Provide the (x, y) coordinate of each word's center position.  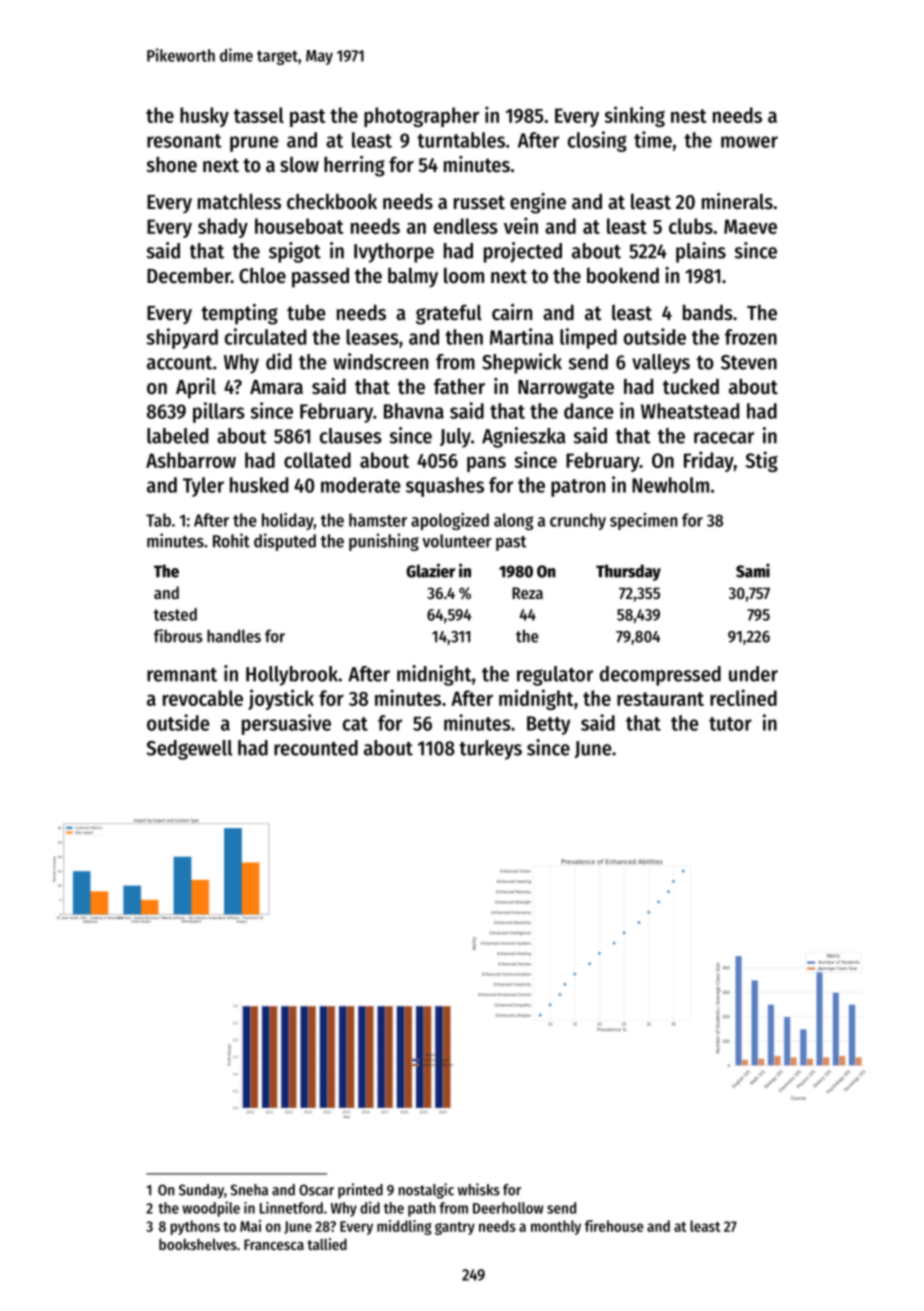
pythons (195, 1227)
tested (175, 614)
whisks (479, 1189)
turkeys (490, 750)
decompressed (660, 676)
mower (749, 142)
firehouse (614, 1226)
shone (172, 164)
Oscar (316, 1190)
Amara (276, 387)
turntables (461, 140)
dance (589, 411)
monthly (556, 1227)
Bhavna (414, 411)
